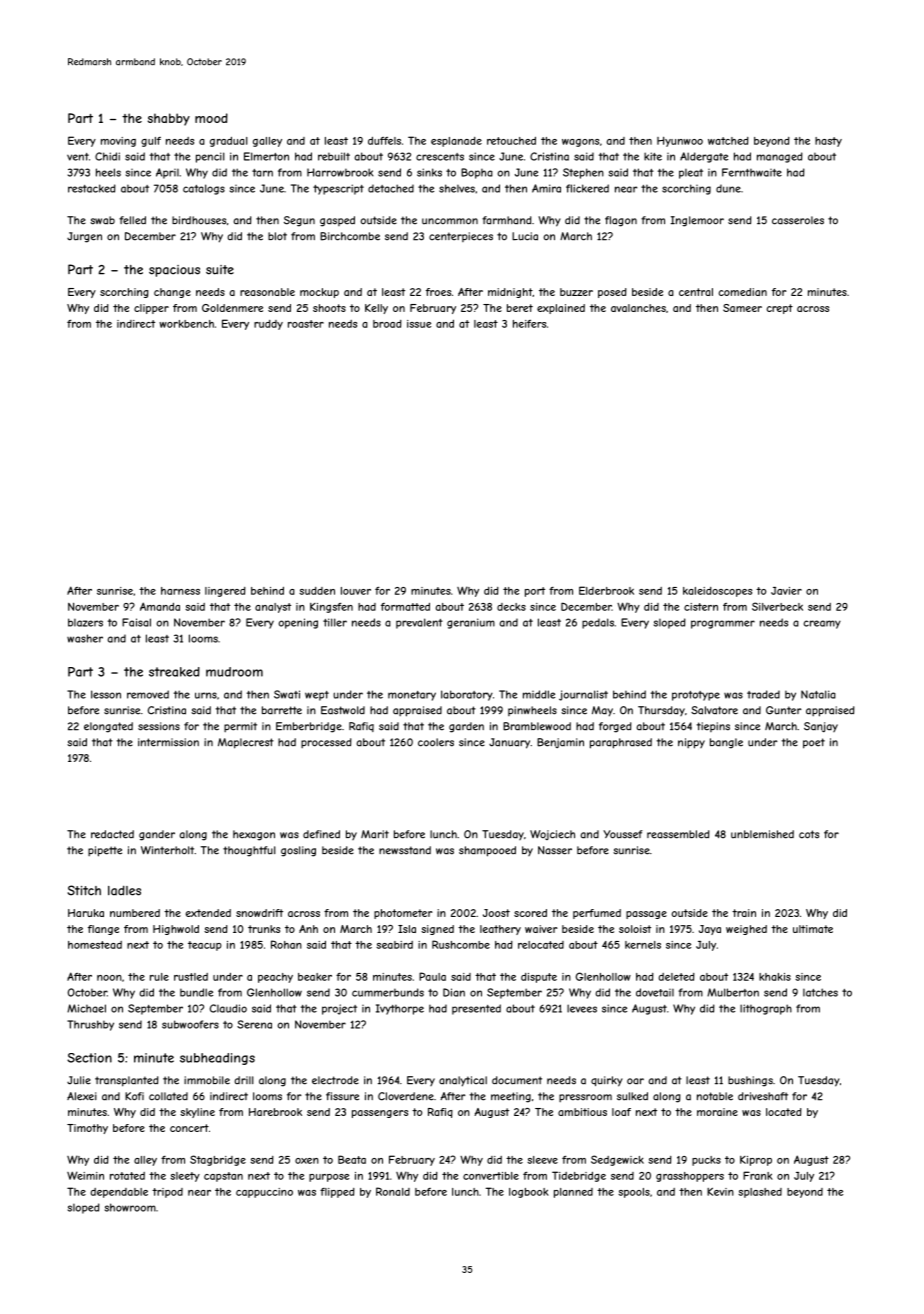 The width and height of the document is (924, 1314). What do you see at coordinates (168, 742) in the document?
I see `intermission` at bounding box center [168, 742].
